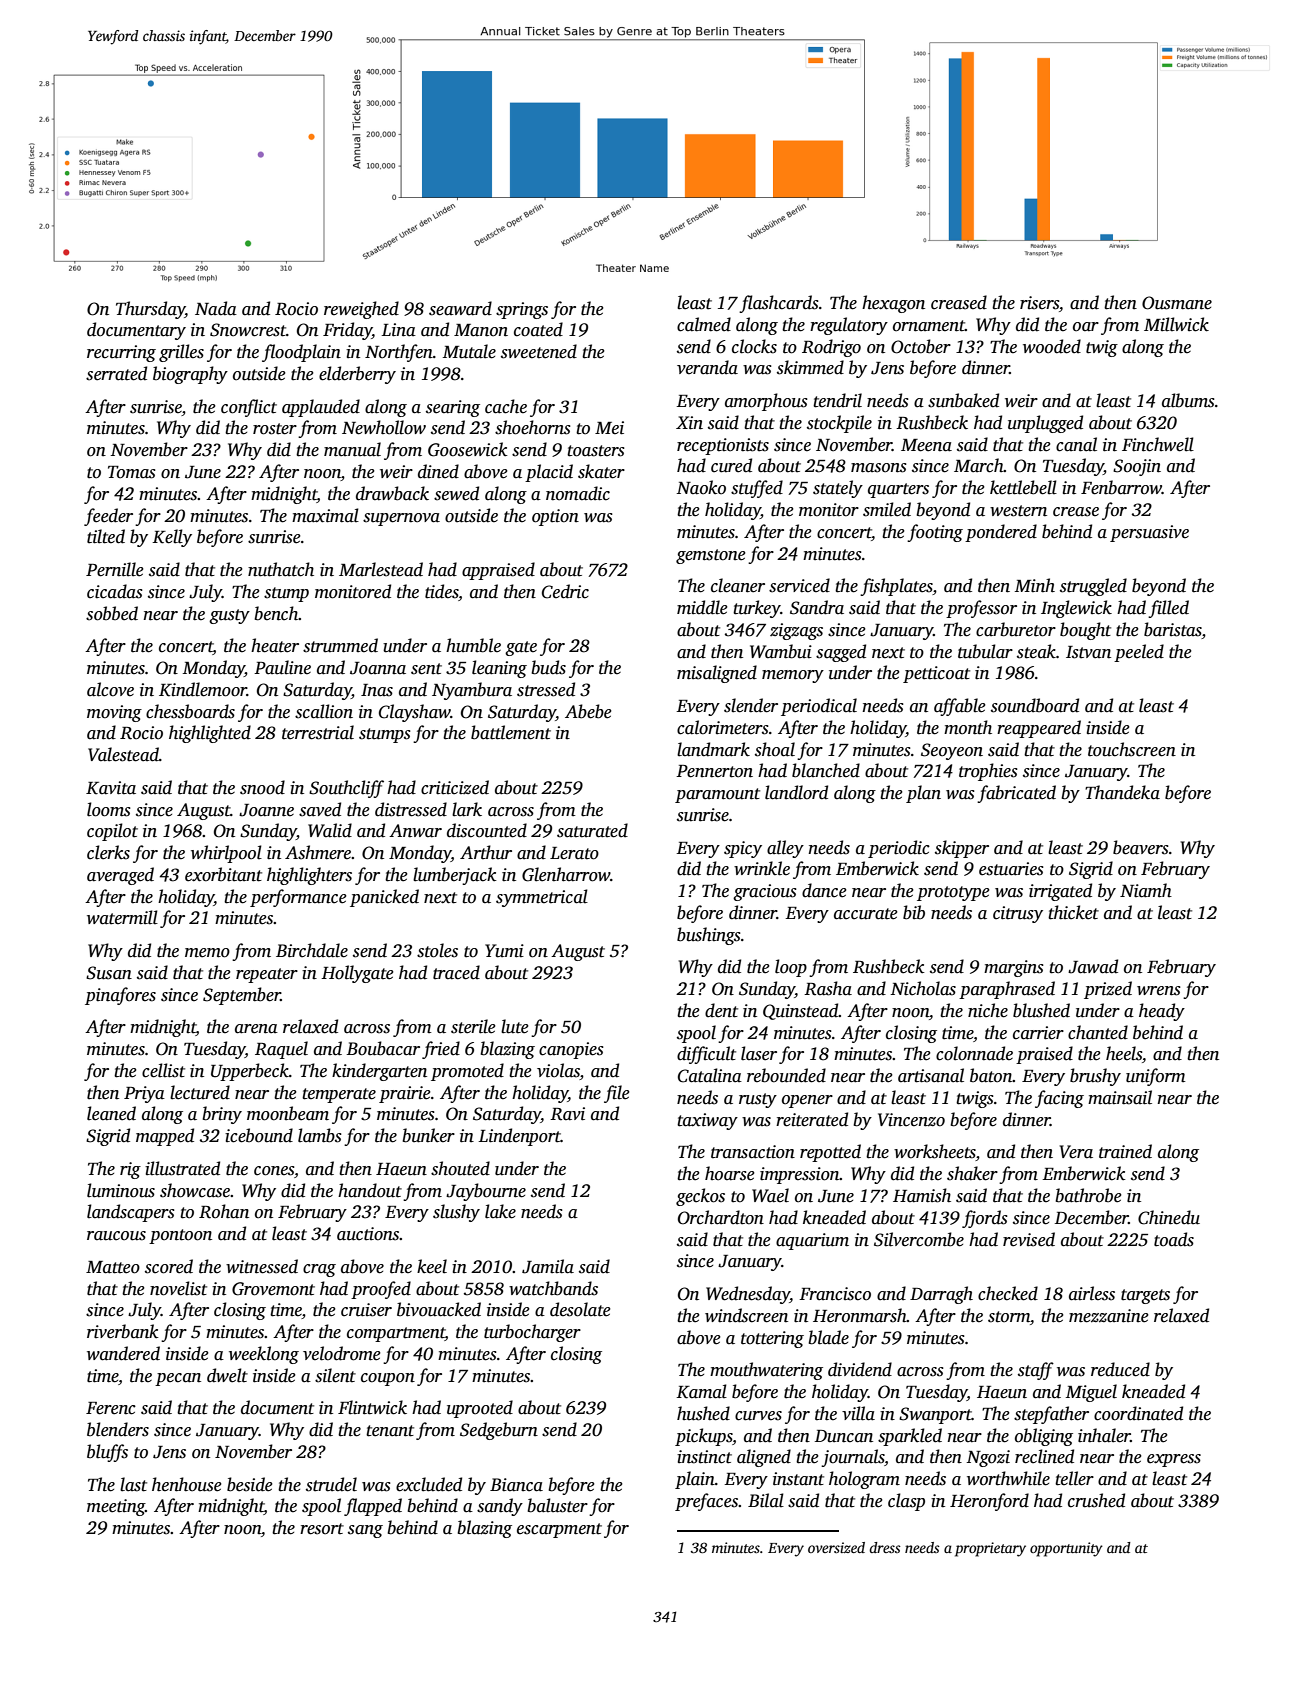  Describe the element at coordinates (322, 1529) in the image. I see `resort` at that location.
